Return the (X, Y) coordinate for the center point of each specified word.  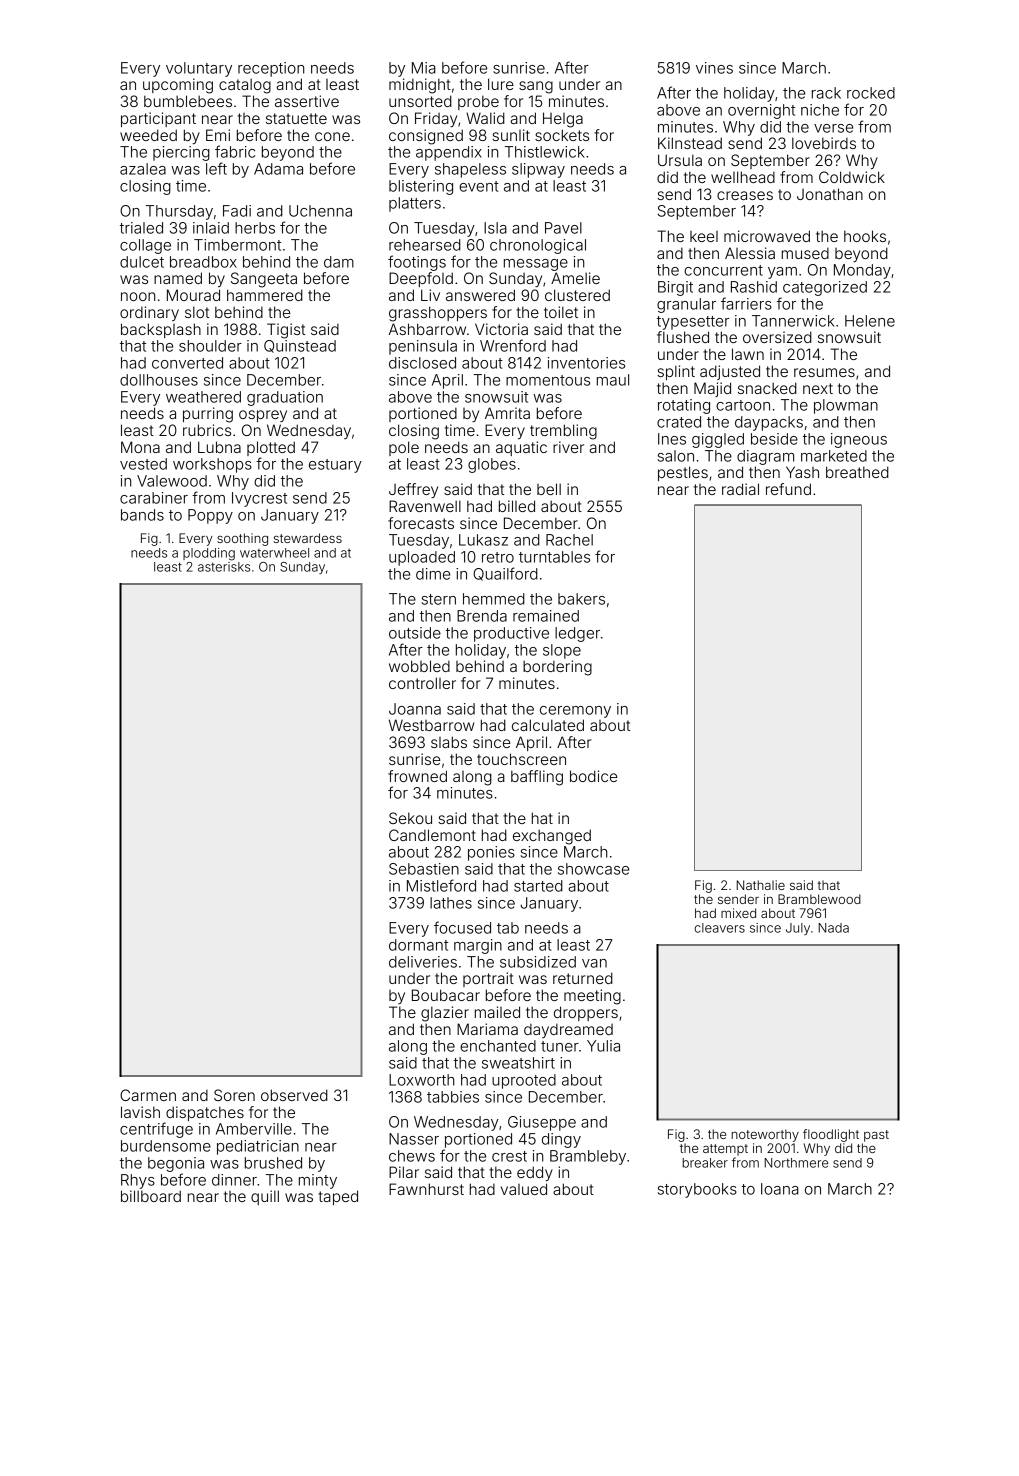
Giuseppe (542, 1123)
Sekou (410, 818)
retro (498, 557)
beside (774, 439)
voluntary (199, 69)
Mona (140, 447)
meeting (592, 997)
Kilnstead (690, 143)
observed (294, 1095)
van (594, 963)
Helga (563, 120)
